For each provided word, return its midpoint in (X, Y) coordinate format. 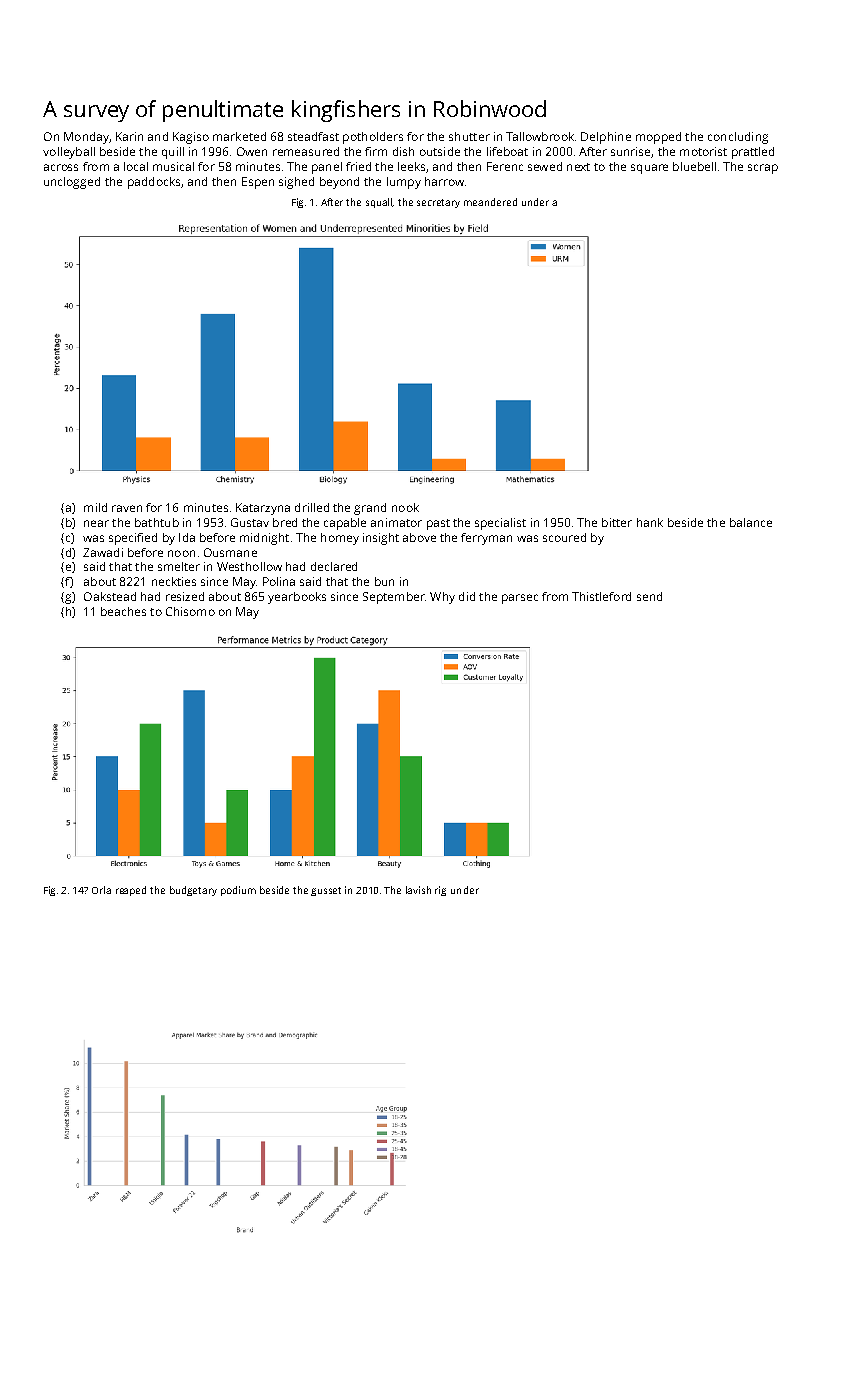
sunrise (630, 151)
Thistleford (601, 596)
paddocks (154, 183)
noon (181, 553)
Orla (101, 890)
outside (440, 151)
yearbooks (297, 598)
